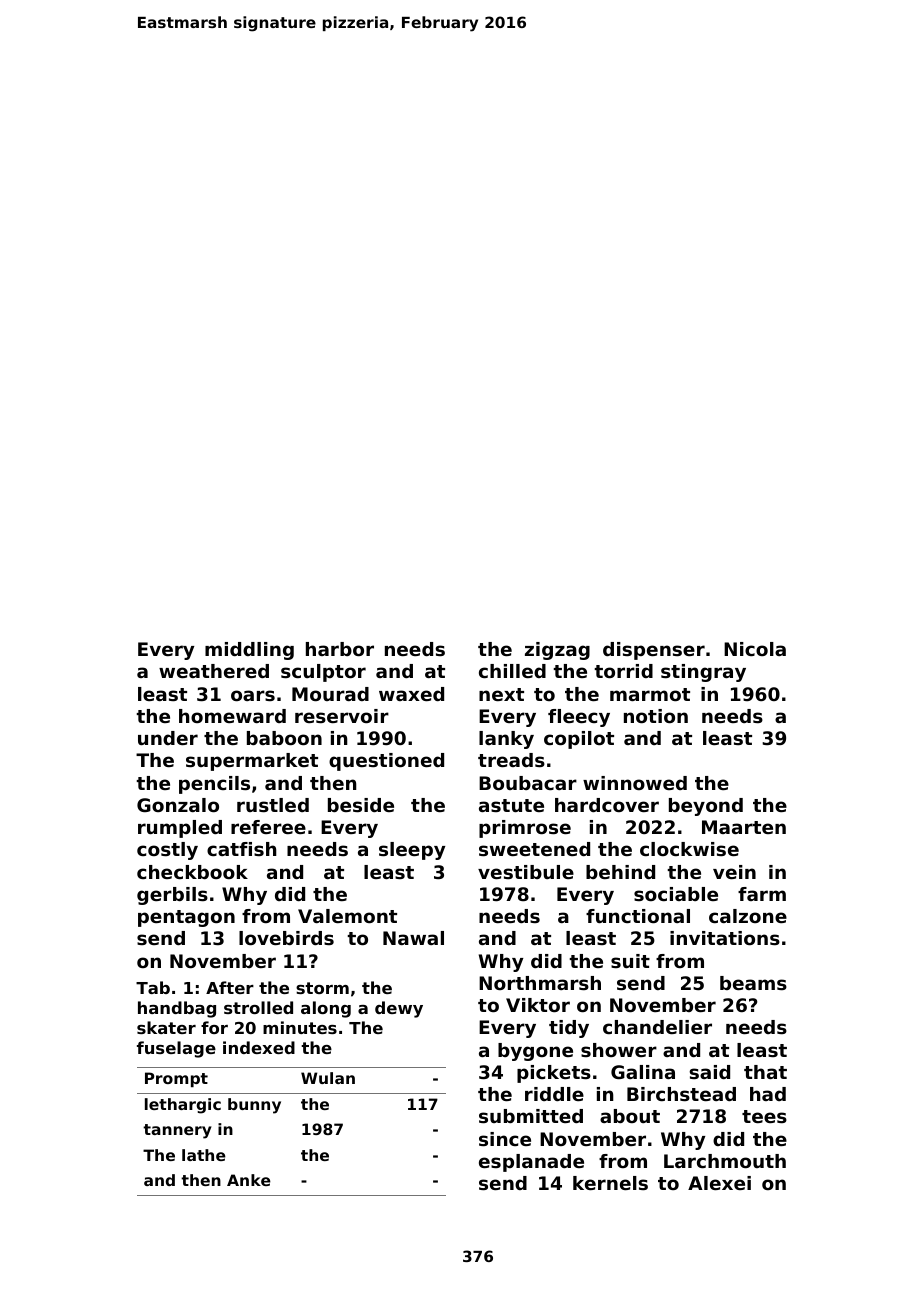 The width and height of the screenshot is (924, 1314). What do you see at coordinates (538, 1005) in the screenshot?
I see `Viktor` at bounding box center [538, 1005].
